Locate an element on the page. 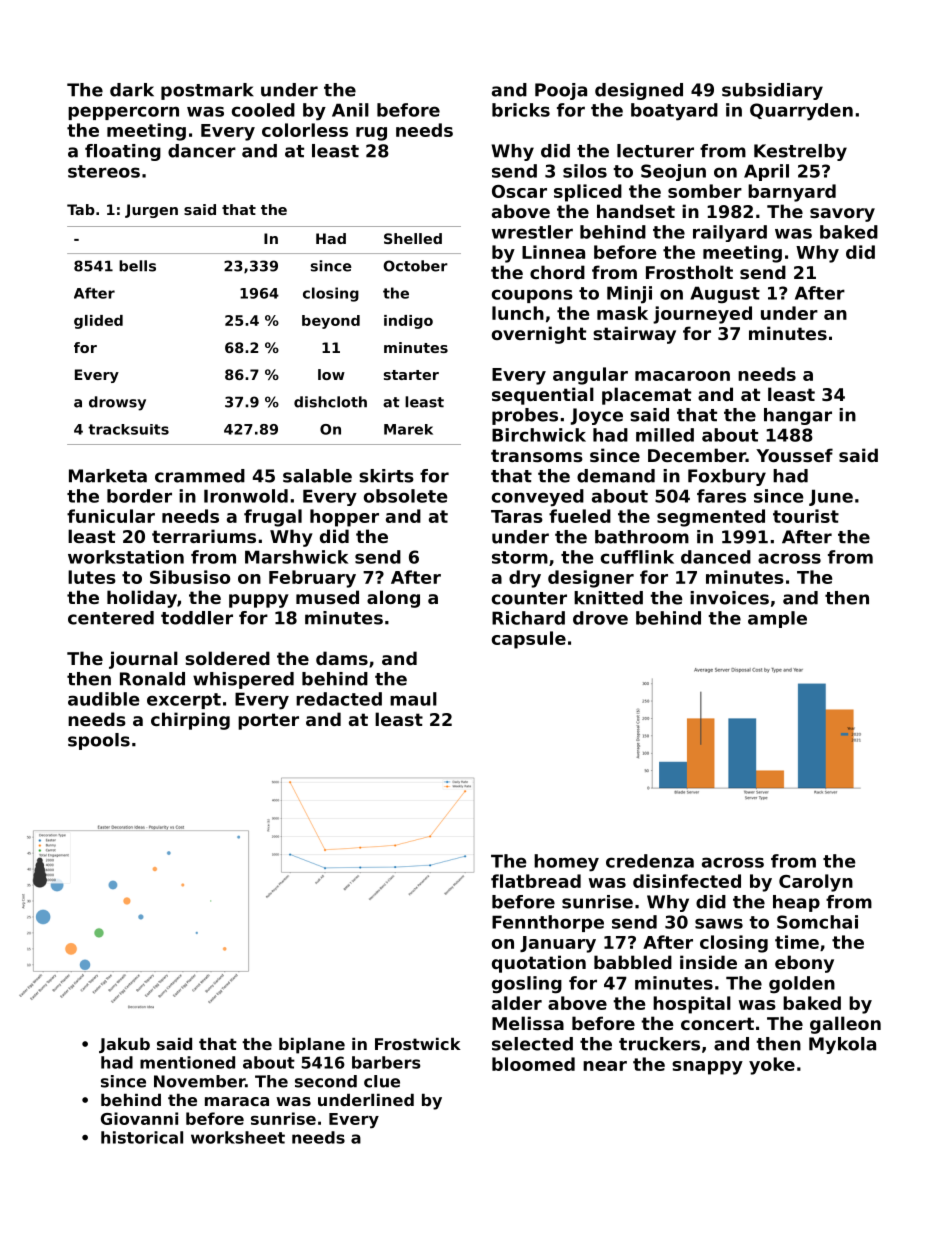 The width and height of the document is (952, 1233). lutes is located at coordinates (92, 577).
